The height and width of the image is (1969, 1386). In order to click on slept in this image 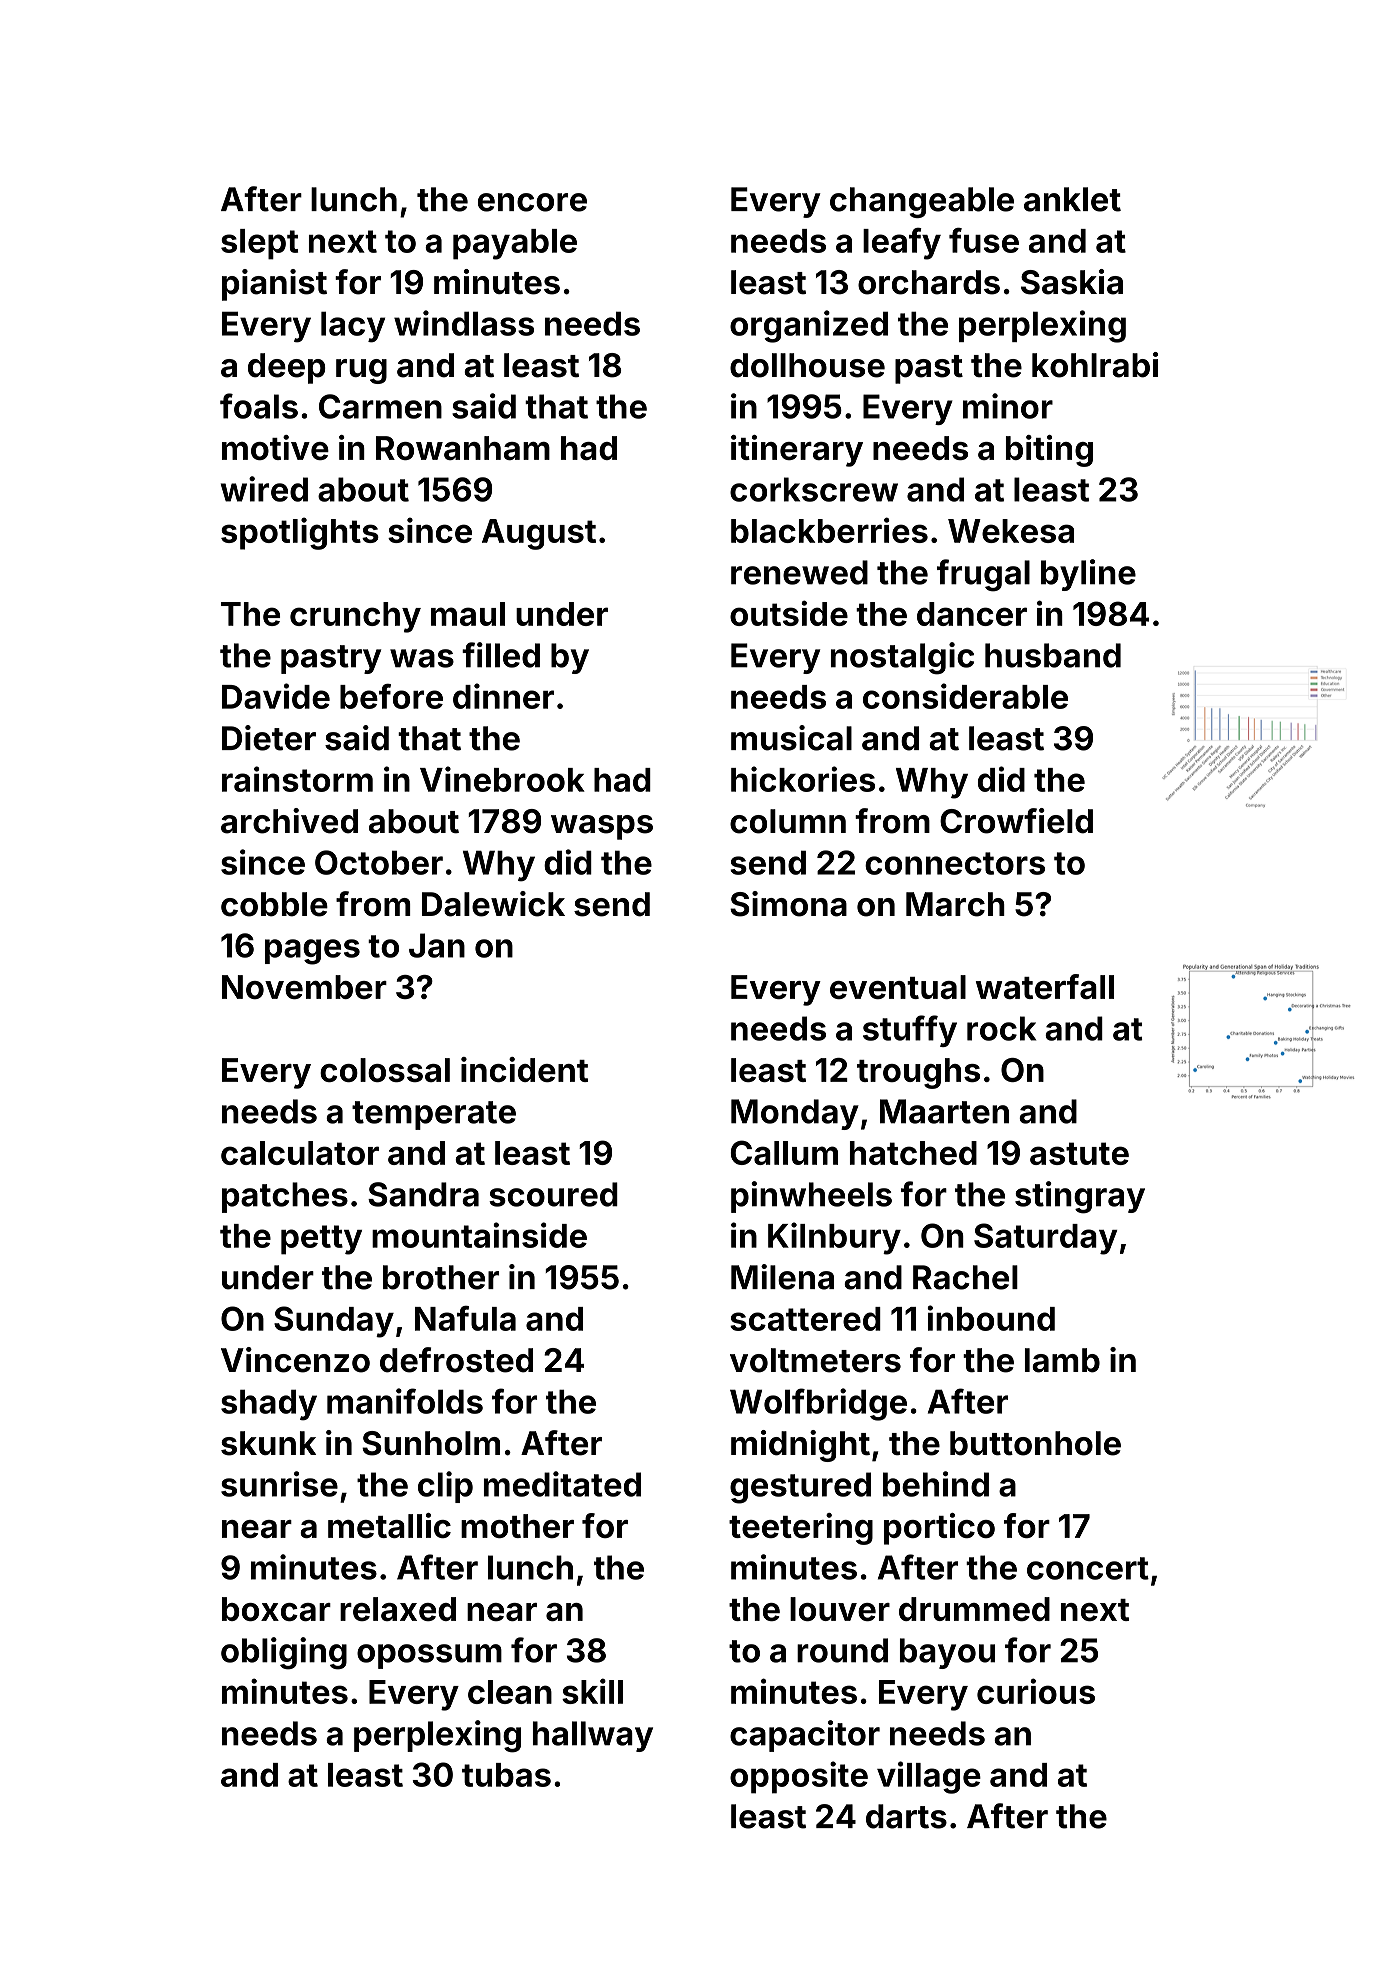, I will do `click(259, 244)`.
